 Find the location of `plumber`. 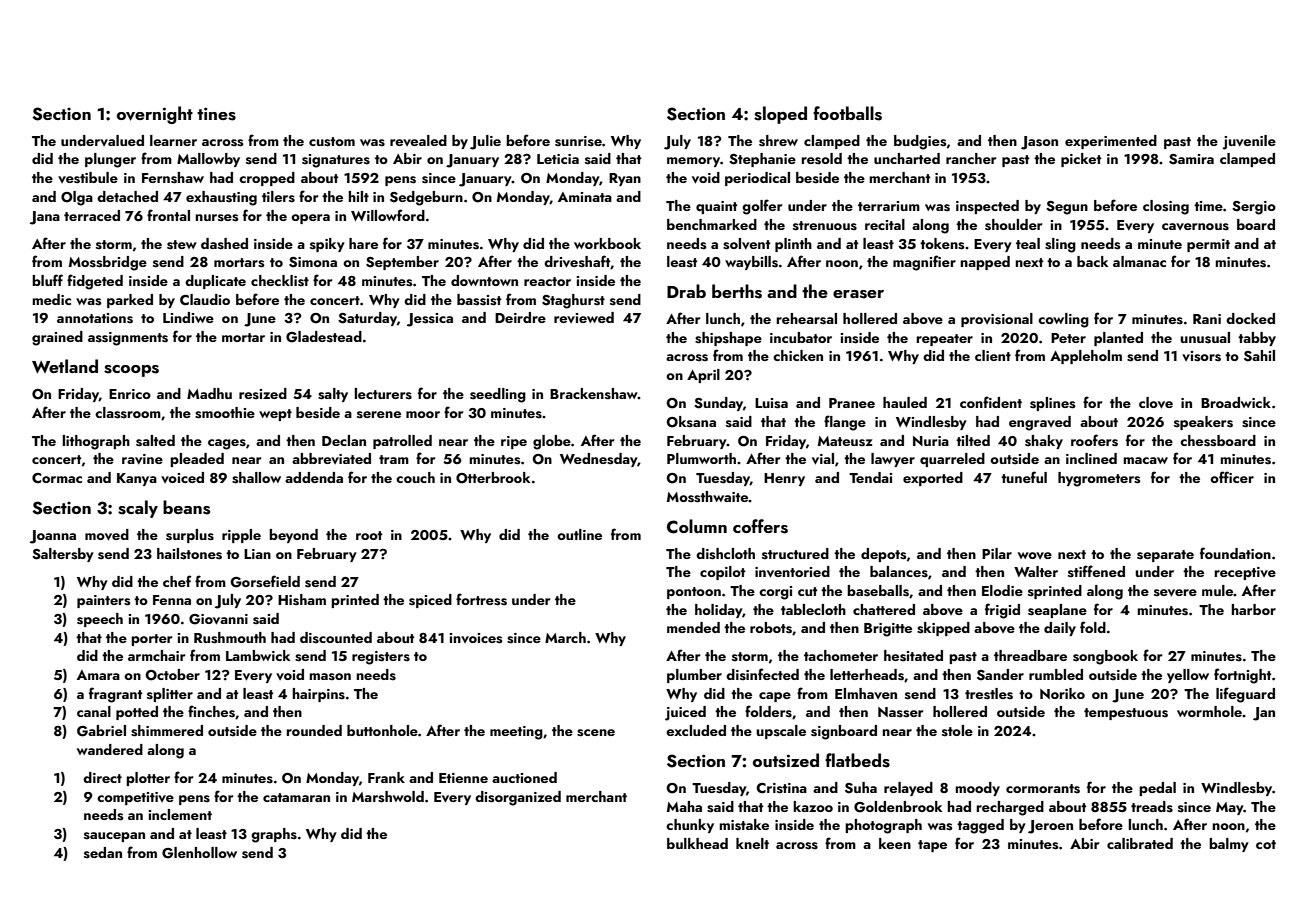

plumber is located at coordinates (694, 676).
